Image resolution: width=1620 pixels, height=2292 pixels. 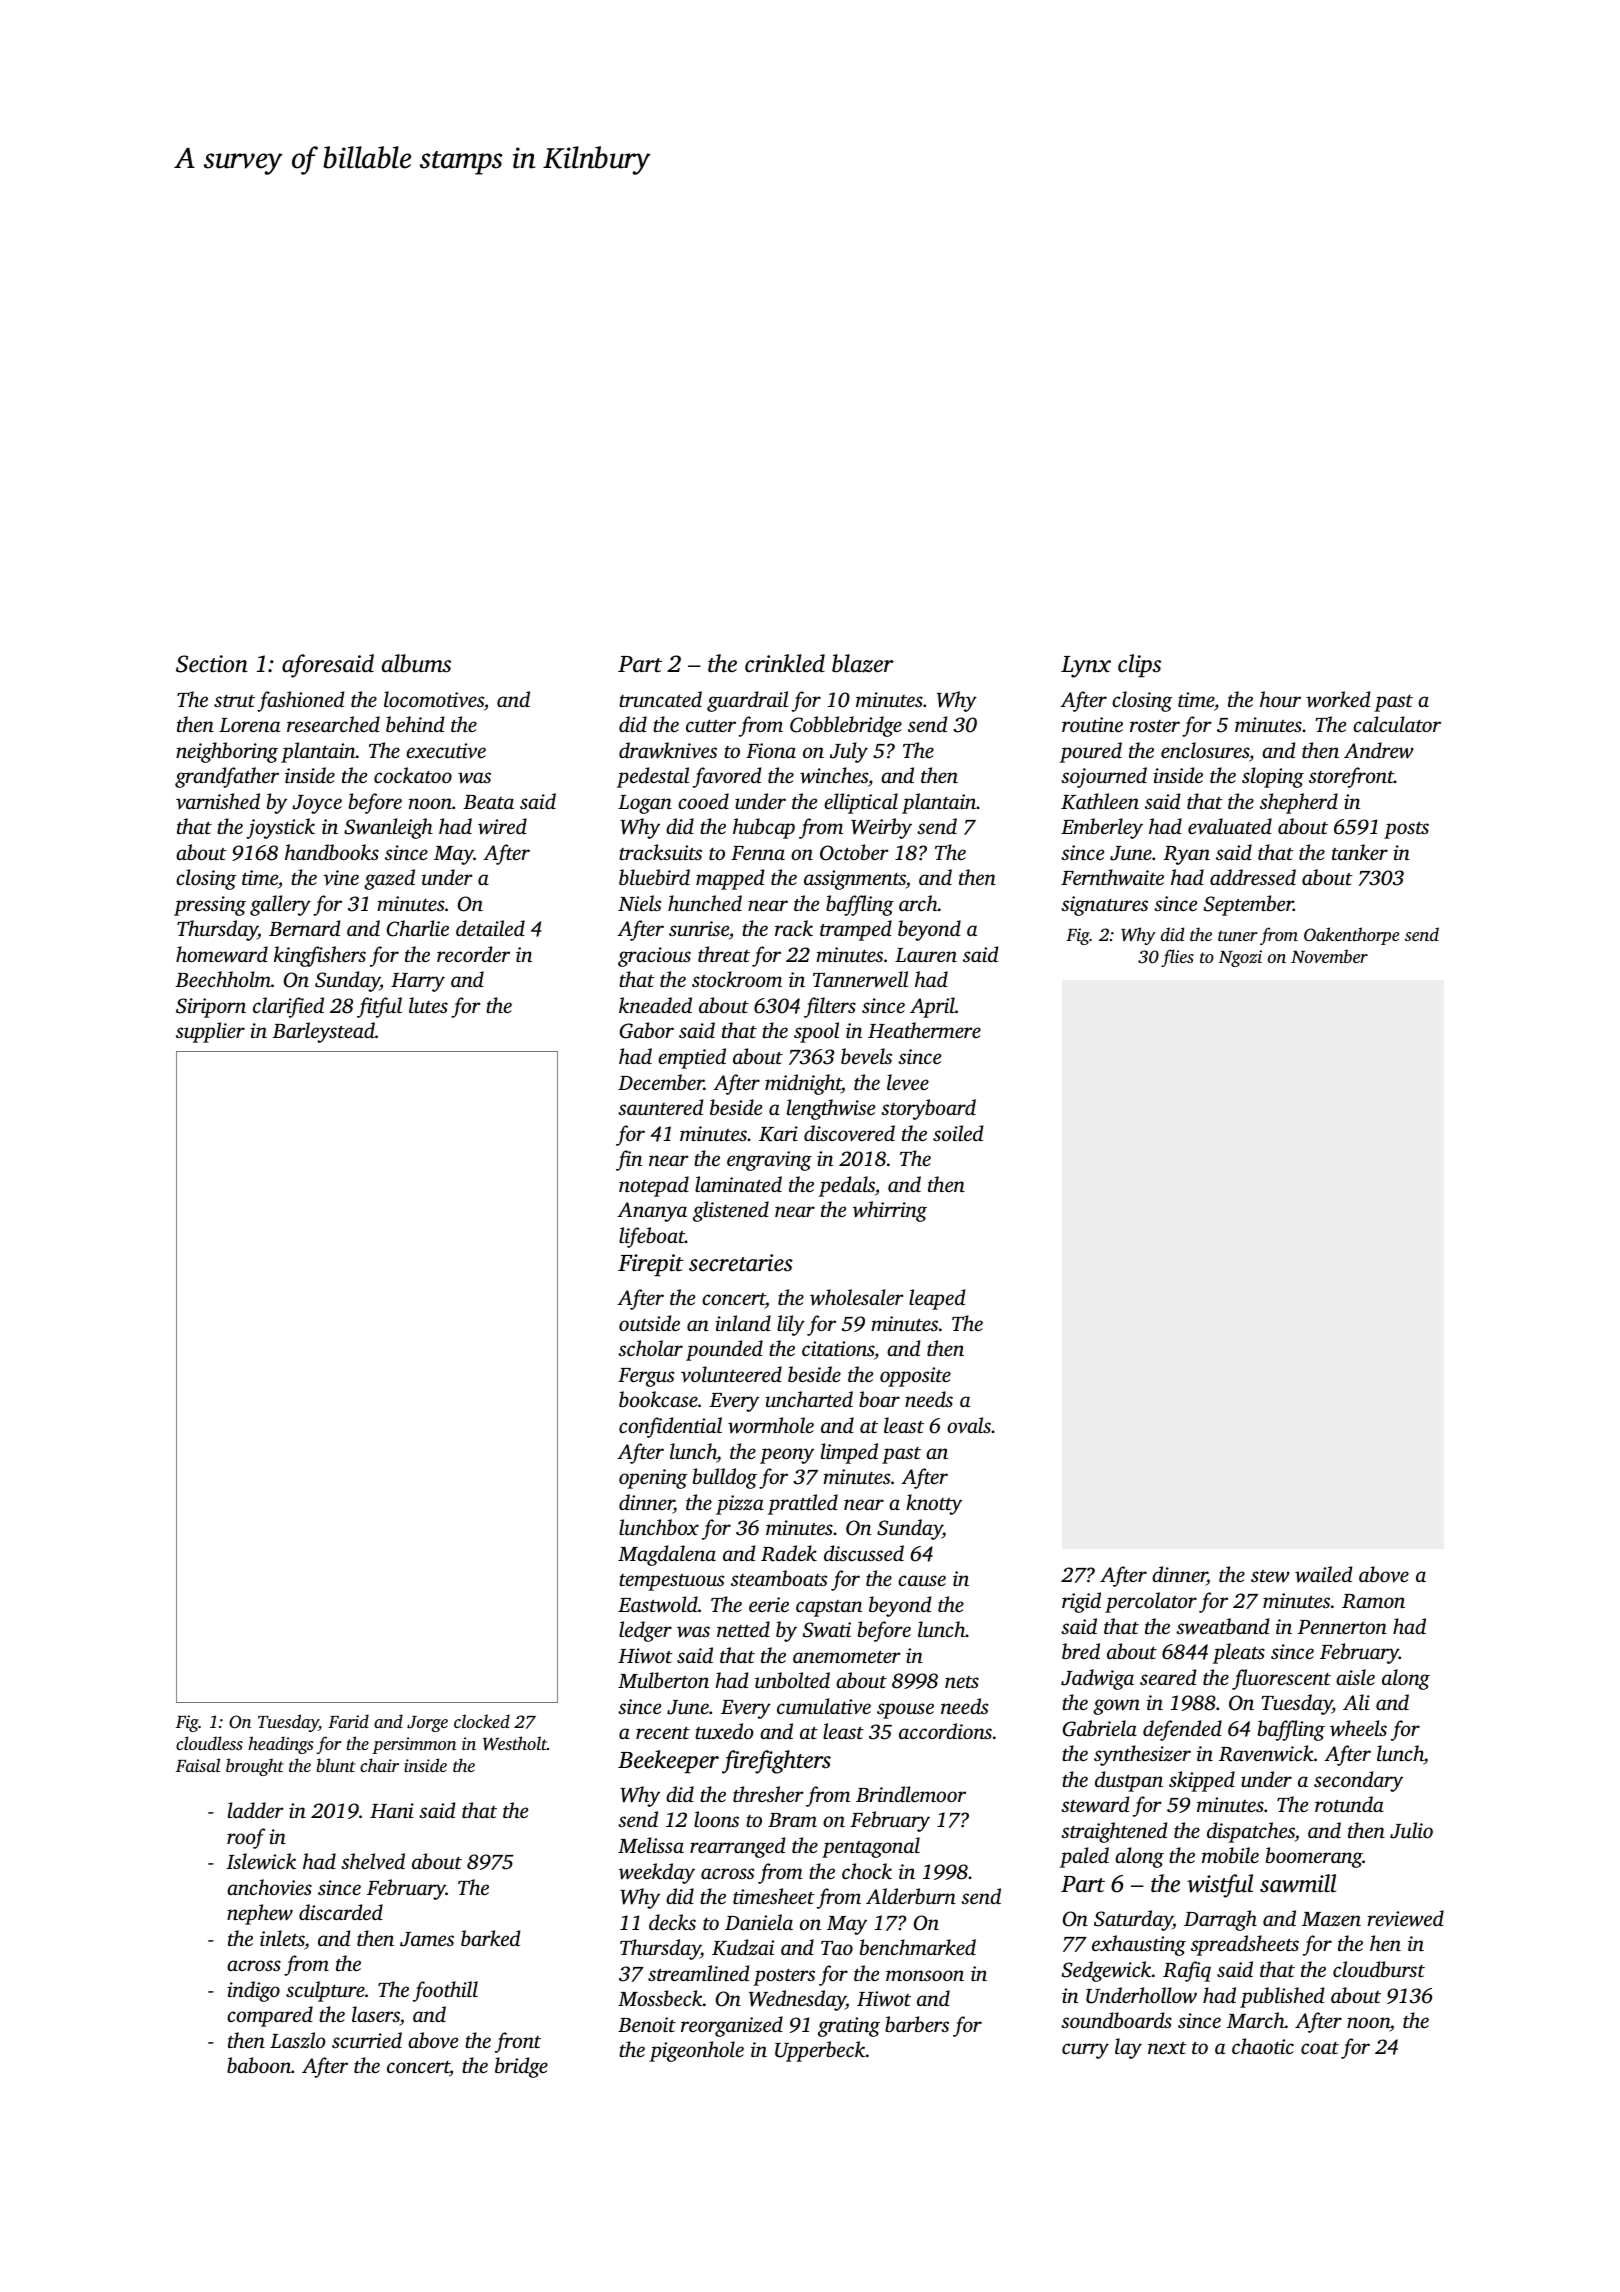 What do you see at coordinates (1329, 956) in the screenshot?
I see `November` at bounding box center [1329, 956].
